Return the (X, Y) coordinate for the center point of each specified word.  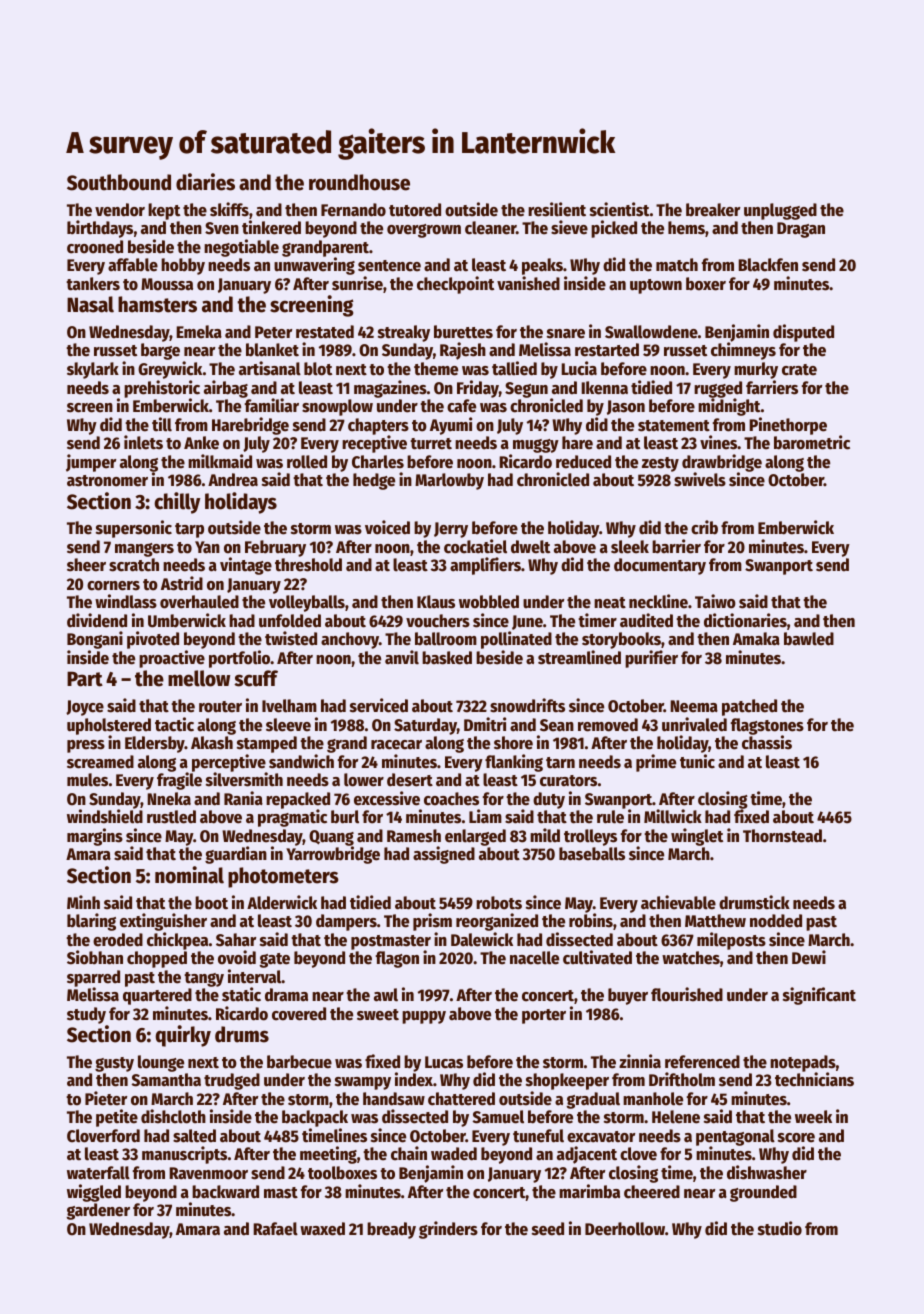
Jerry (451, 530)
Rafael (275, 1229)
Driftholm (682, 1079)
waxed (322, 1229)
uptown (656, 286)
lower (364, 780)
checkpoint (455, 285)
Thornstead (782, 836)
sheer (86, 565)
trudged (232, 1081)
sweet (378, 1015)
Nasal (90, 304)
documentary (660, 566)
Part (85, 679)
